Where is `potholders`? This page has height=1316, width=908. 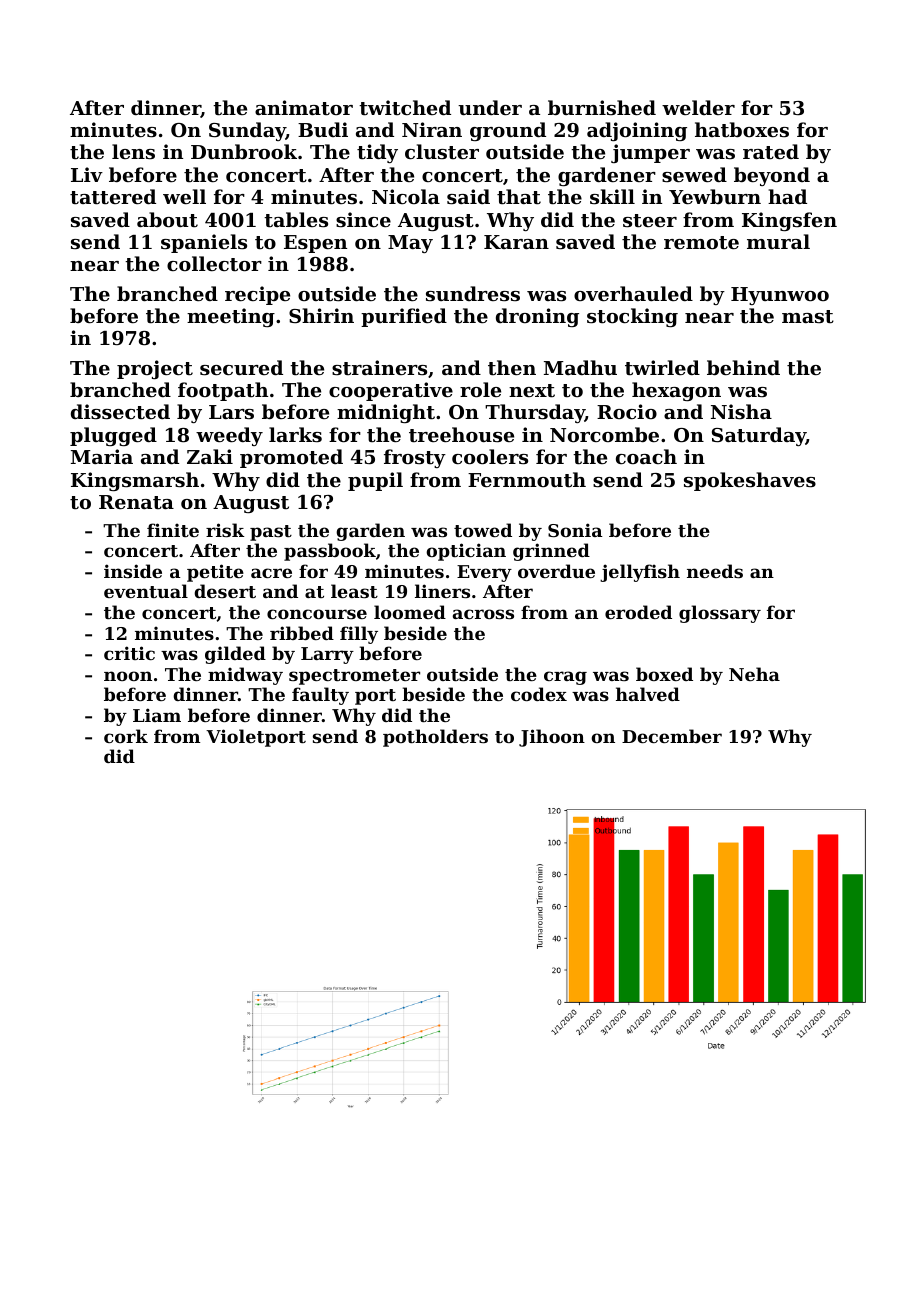 potholders is located at coordinates (435, 738).
